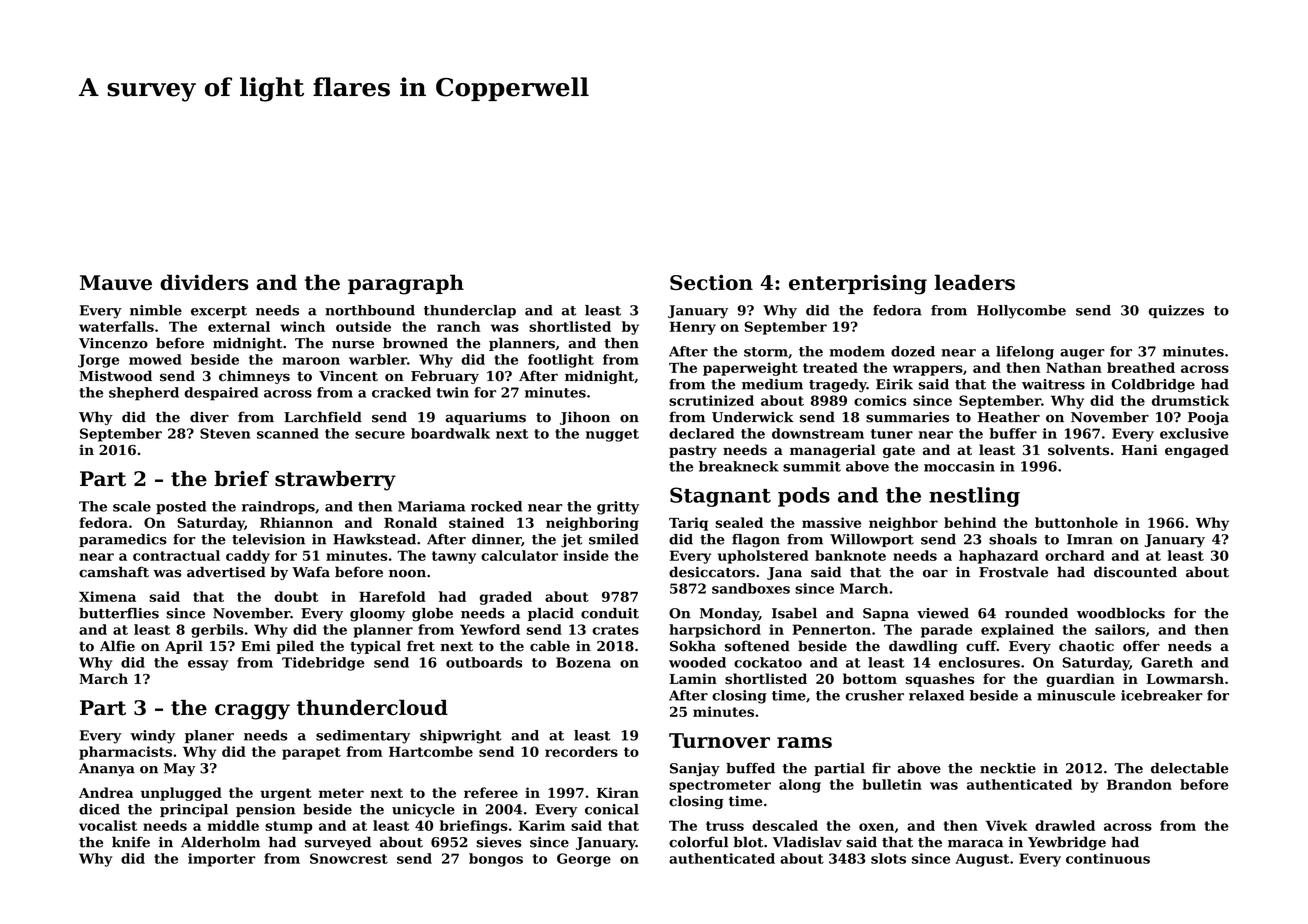  What do you see at coordinates (1009, 417) in the page?
I see `Heather` at bounding box center [1009, 417].
